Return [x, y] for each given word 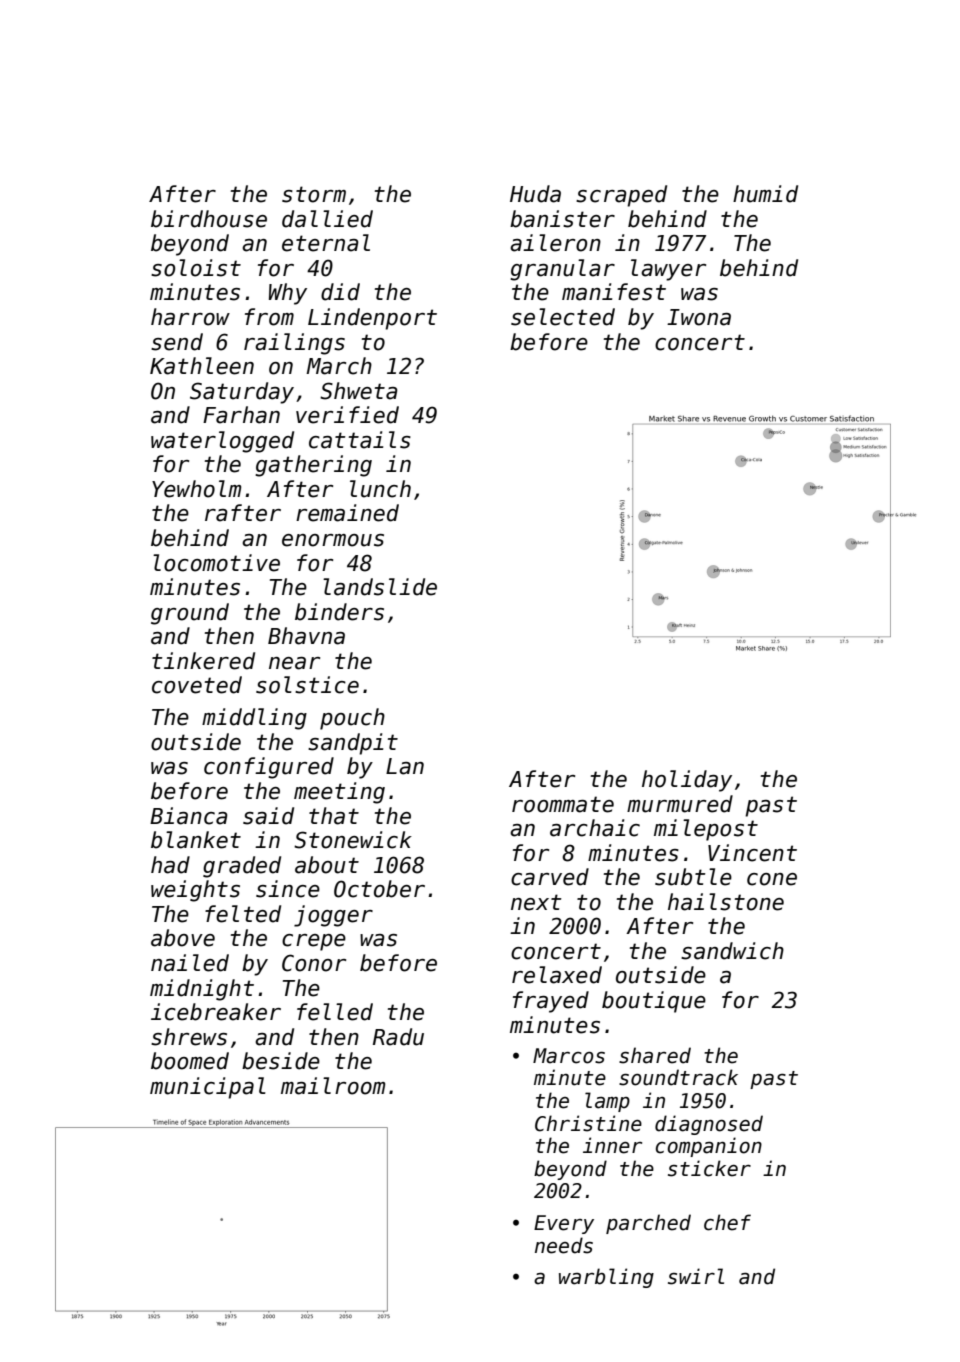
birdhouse [209, 219]
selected [563, 317]
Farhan [241, 415]
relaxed [557, 975]
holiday [687, 781]
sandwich [732, 951]
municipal [208, 1088]
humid [765, 194]
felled [335, 1012]
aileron [555, 243]
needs [564, 1245]
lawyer [668, 270]
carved [550, 877]
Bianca [189, 816]
